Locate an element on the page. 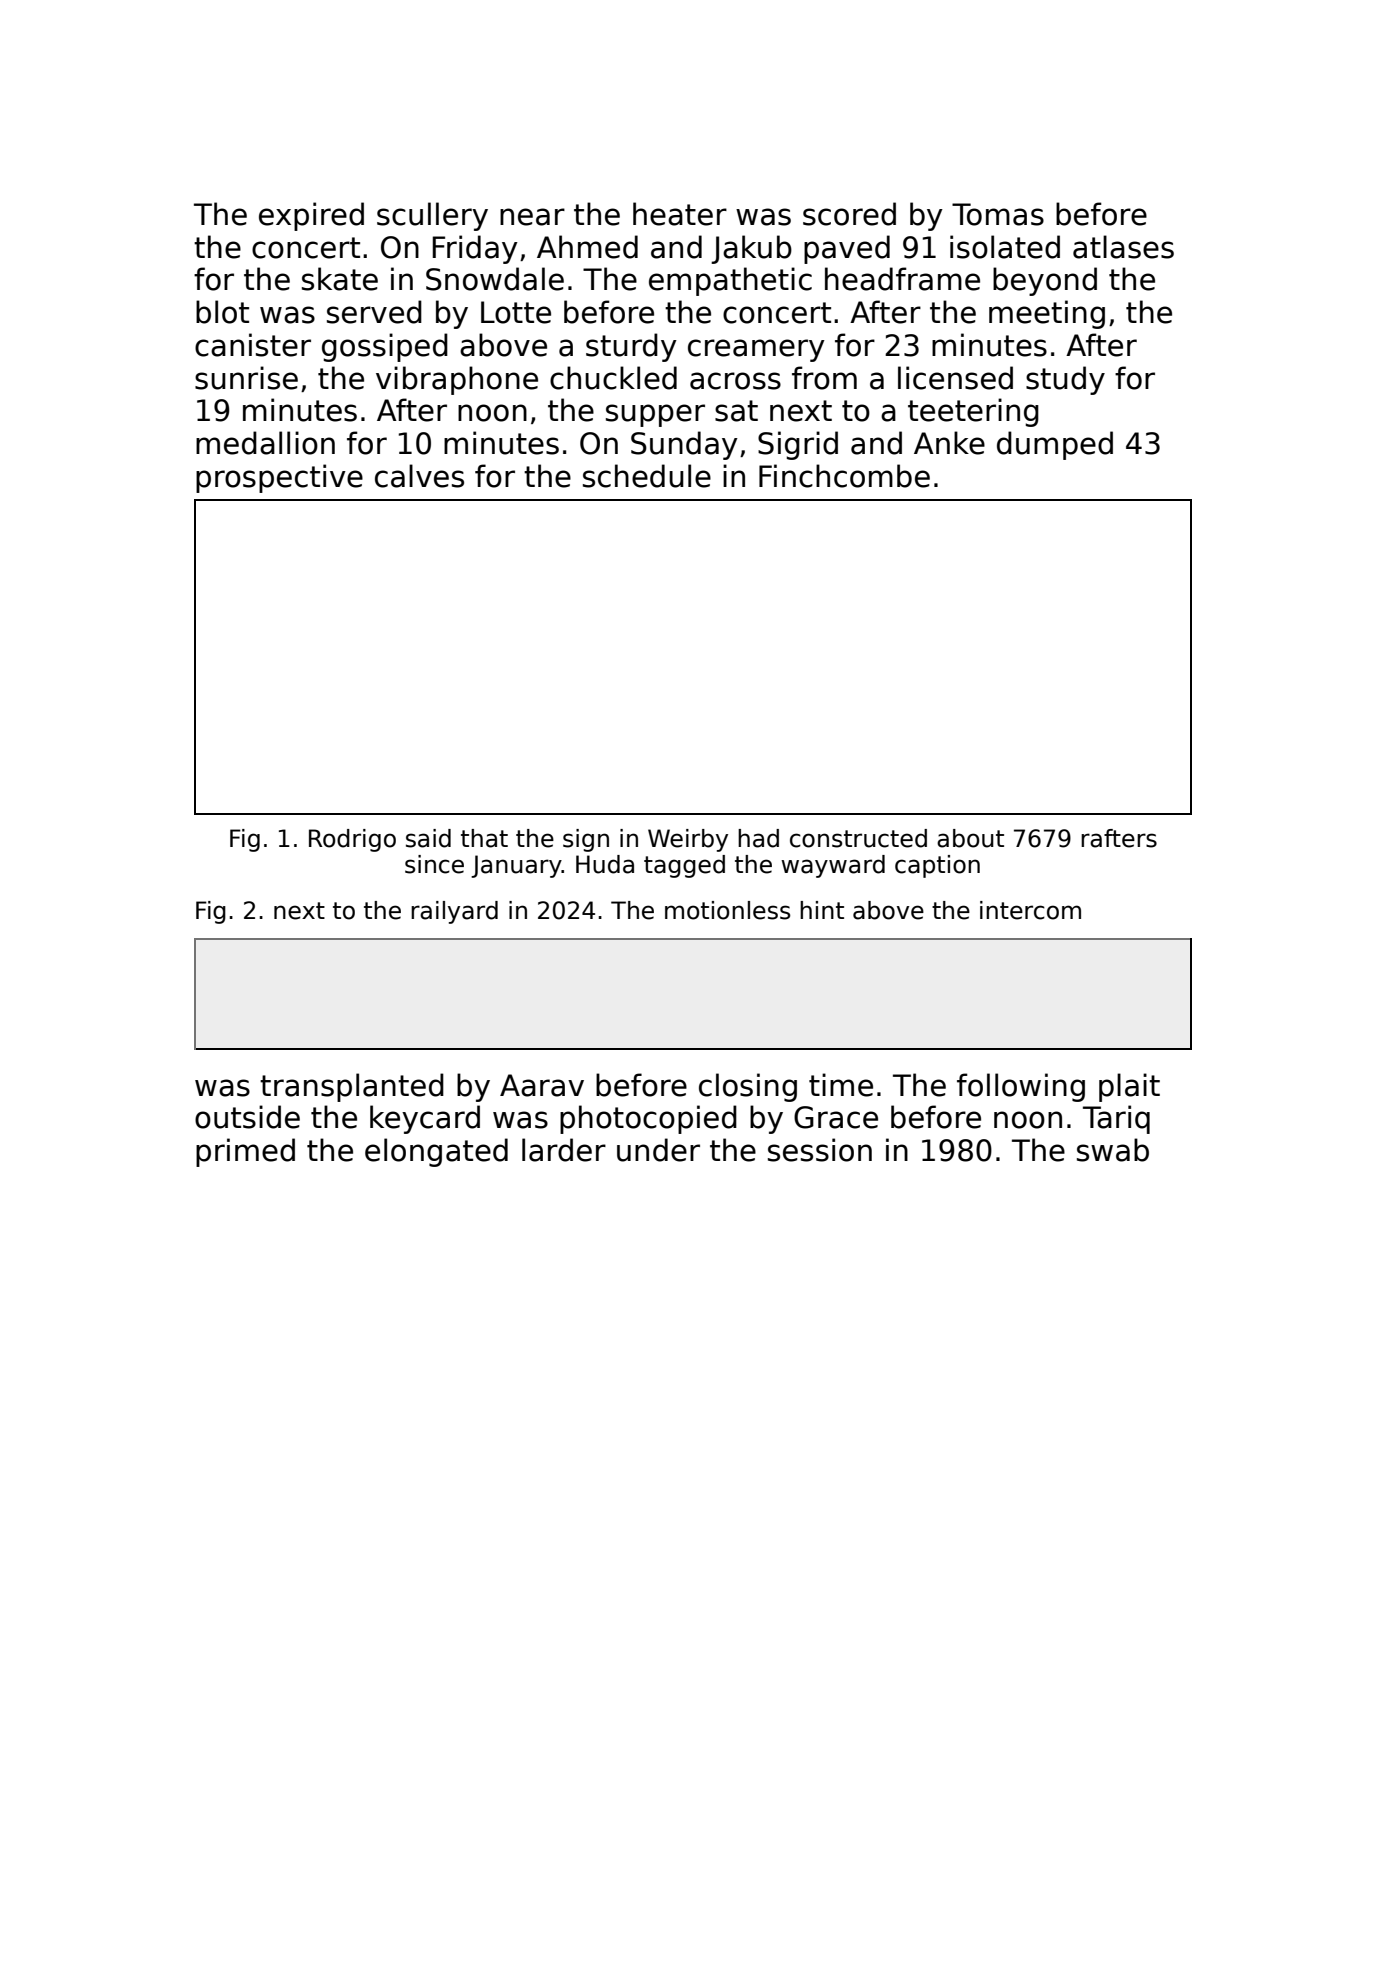 Image resolution: width=1386 pixels, height=1969 pixels. sign is located at coordinates (586, 840).
